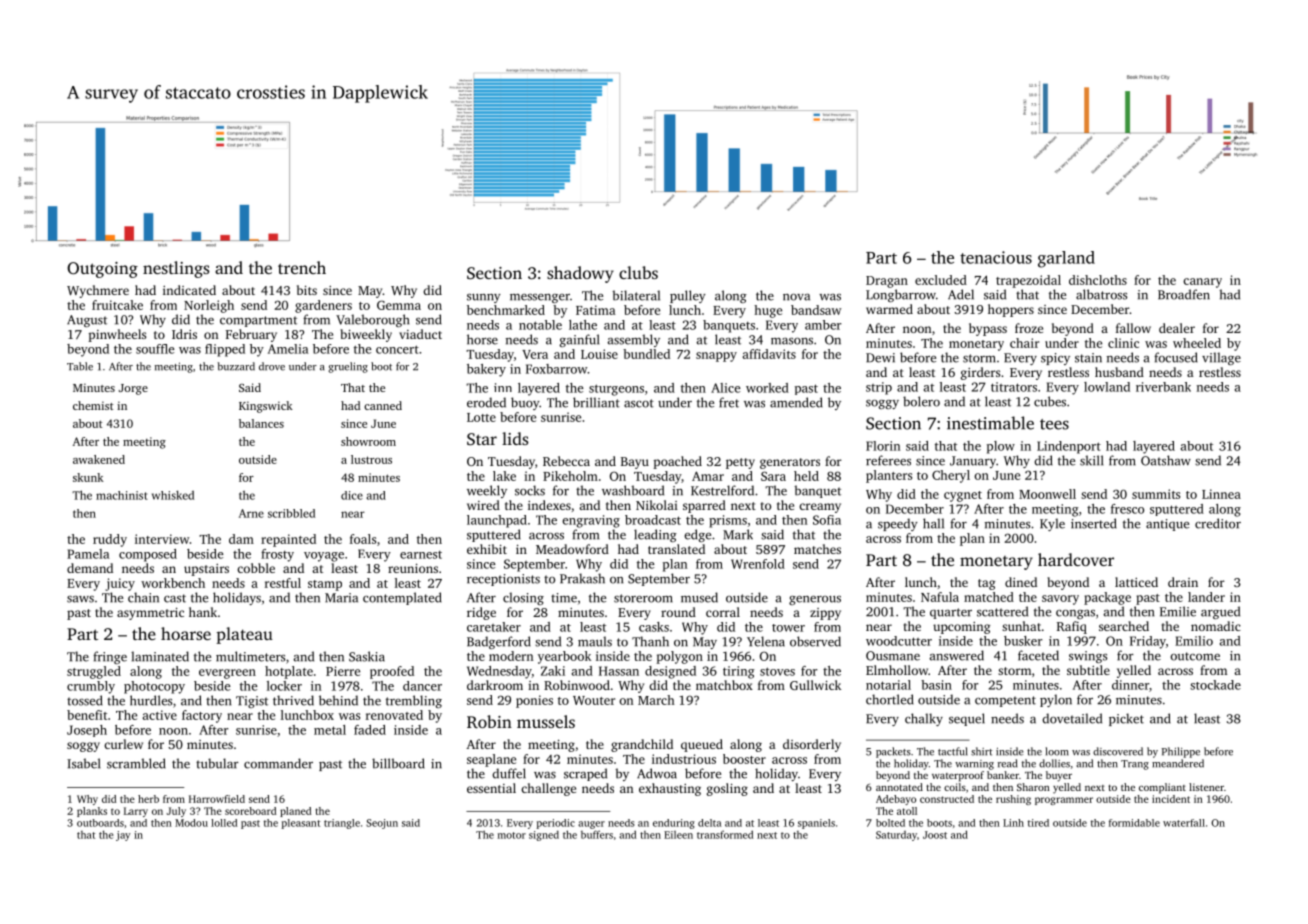 This image has width=1308, height=924. What do you see at coordinates (148, 799) in the image?
I see `herb` at bounding box center [148, 799].
